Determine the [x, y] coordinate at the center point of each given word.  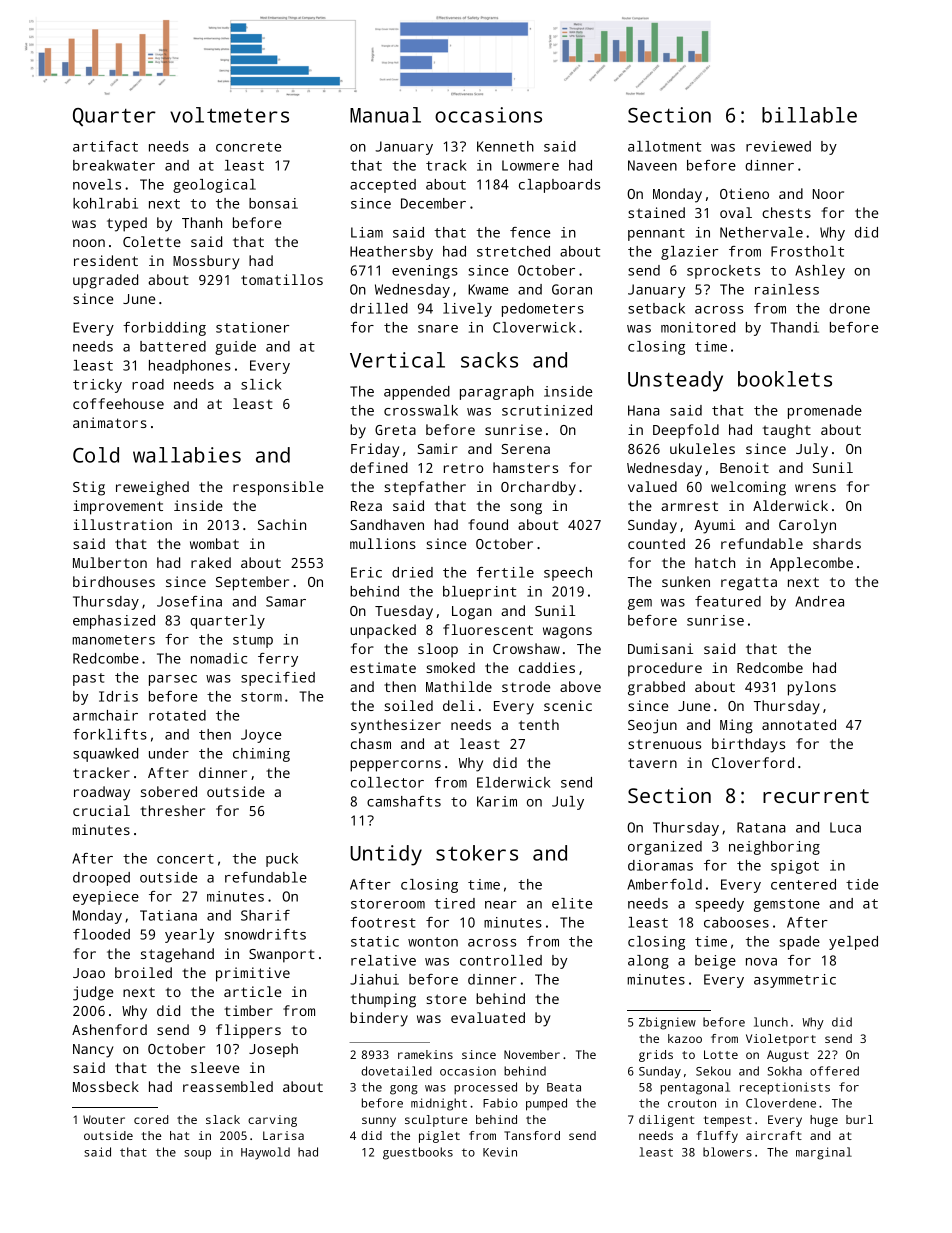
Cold [96, 455]
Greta [395, 430]
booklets [785, 379]
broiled [143, 972]
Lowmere [530, 165]
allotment [664, 146]
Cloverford [753, 762]
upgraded [105, 281]
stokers [477, 853]
